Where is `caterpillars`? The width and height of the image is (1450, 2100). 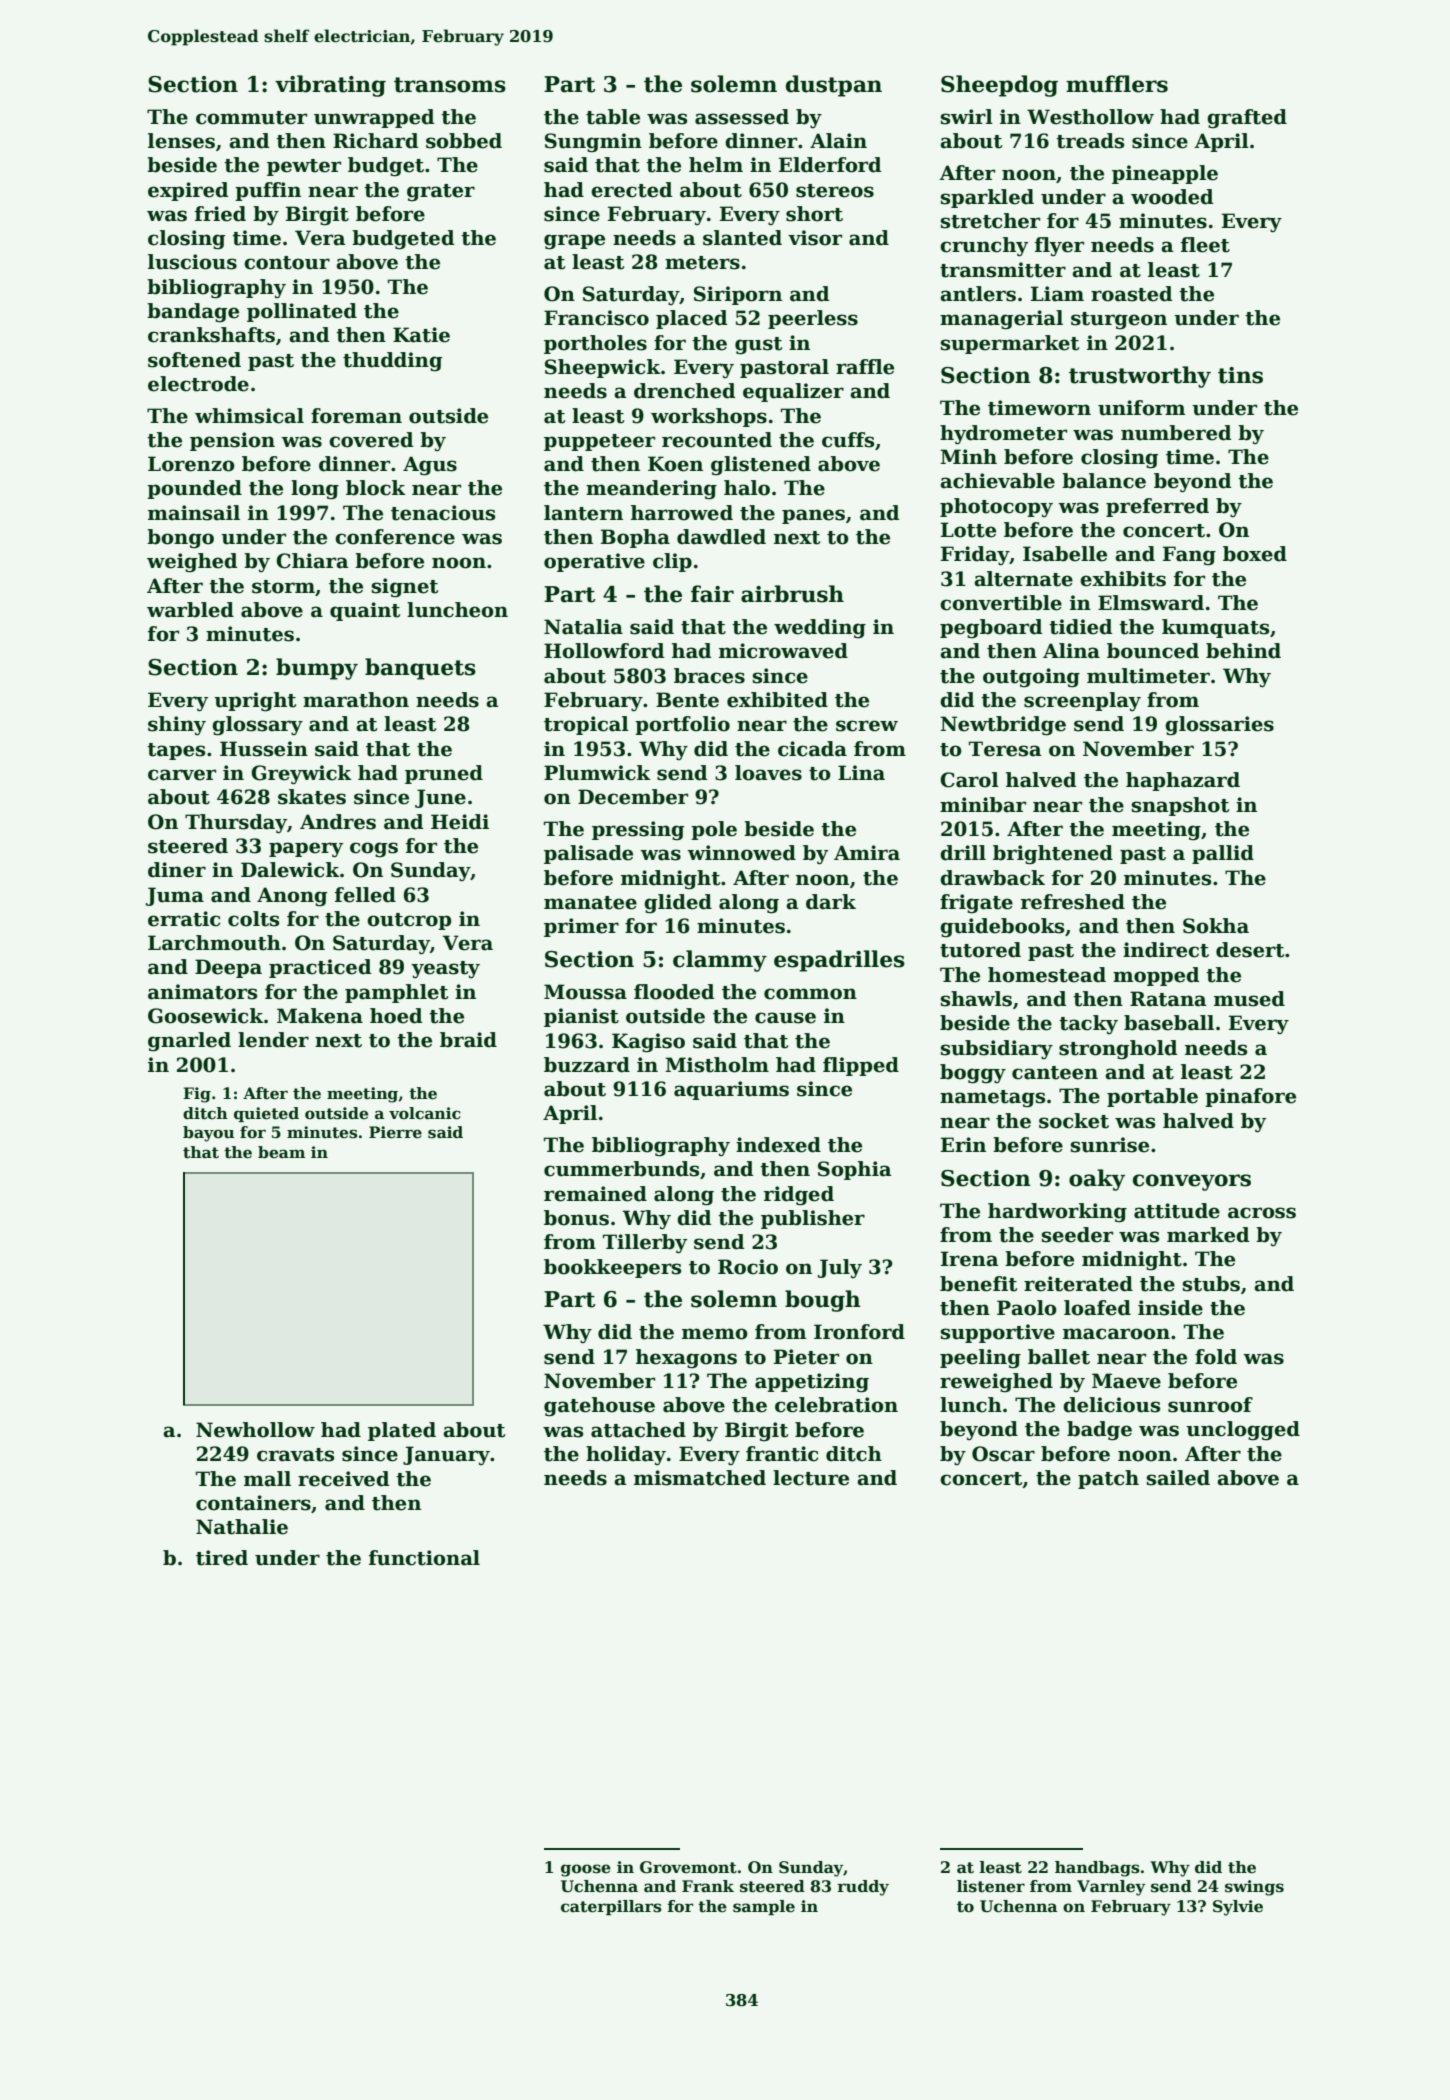
caterpillars is located at coordinates (611, 1907).
